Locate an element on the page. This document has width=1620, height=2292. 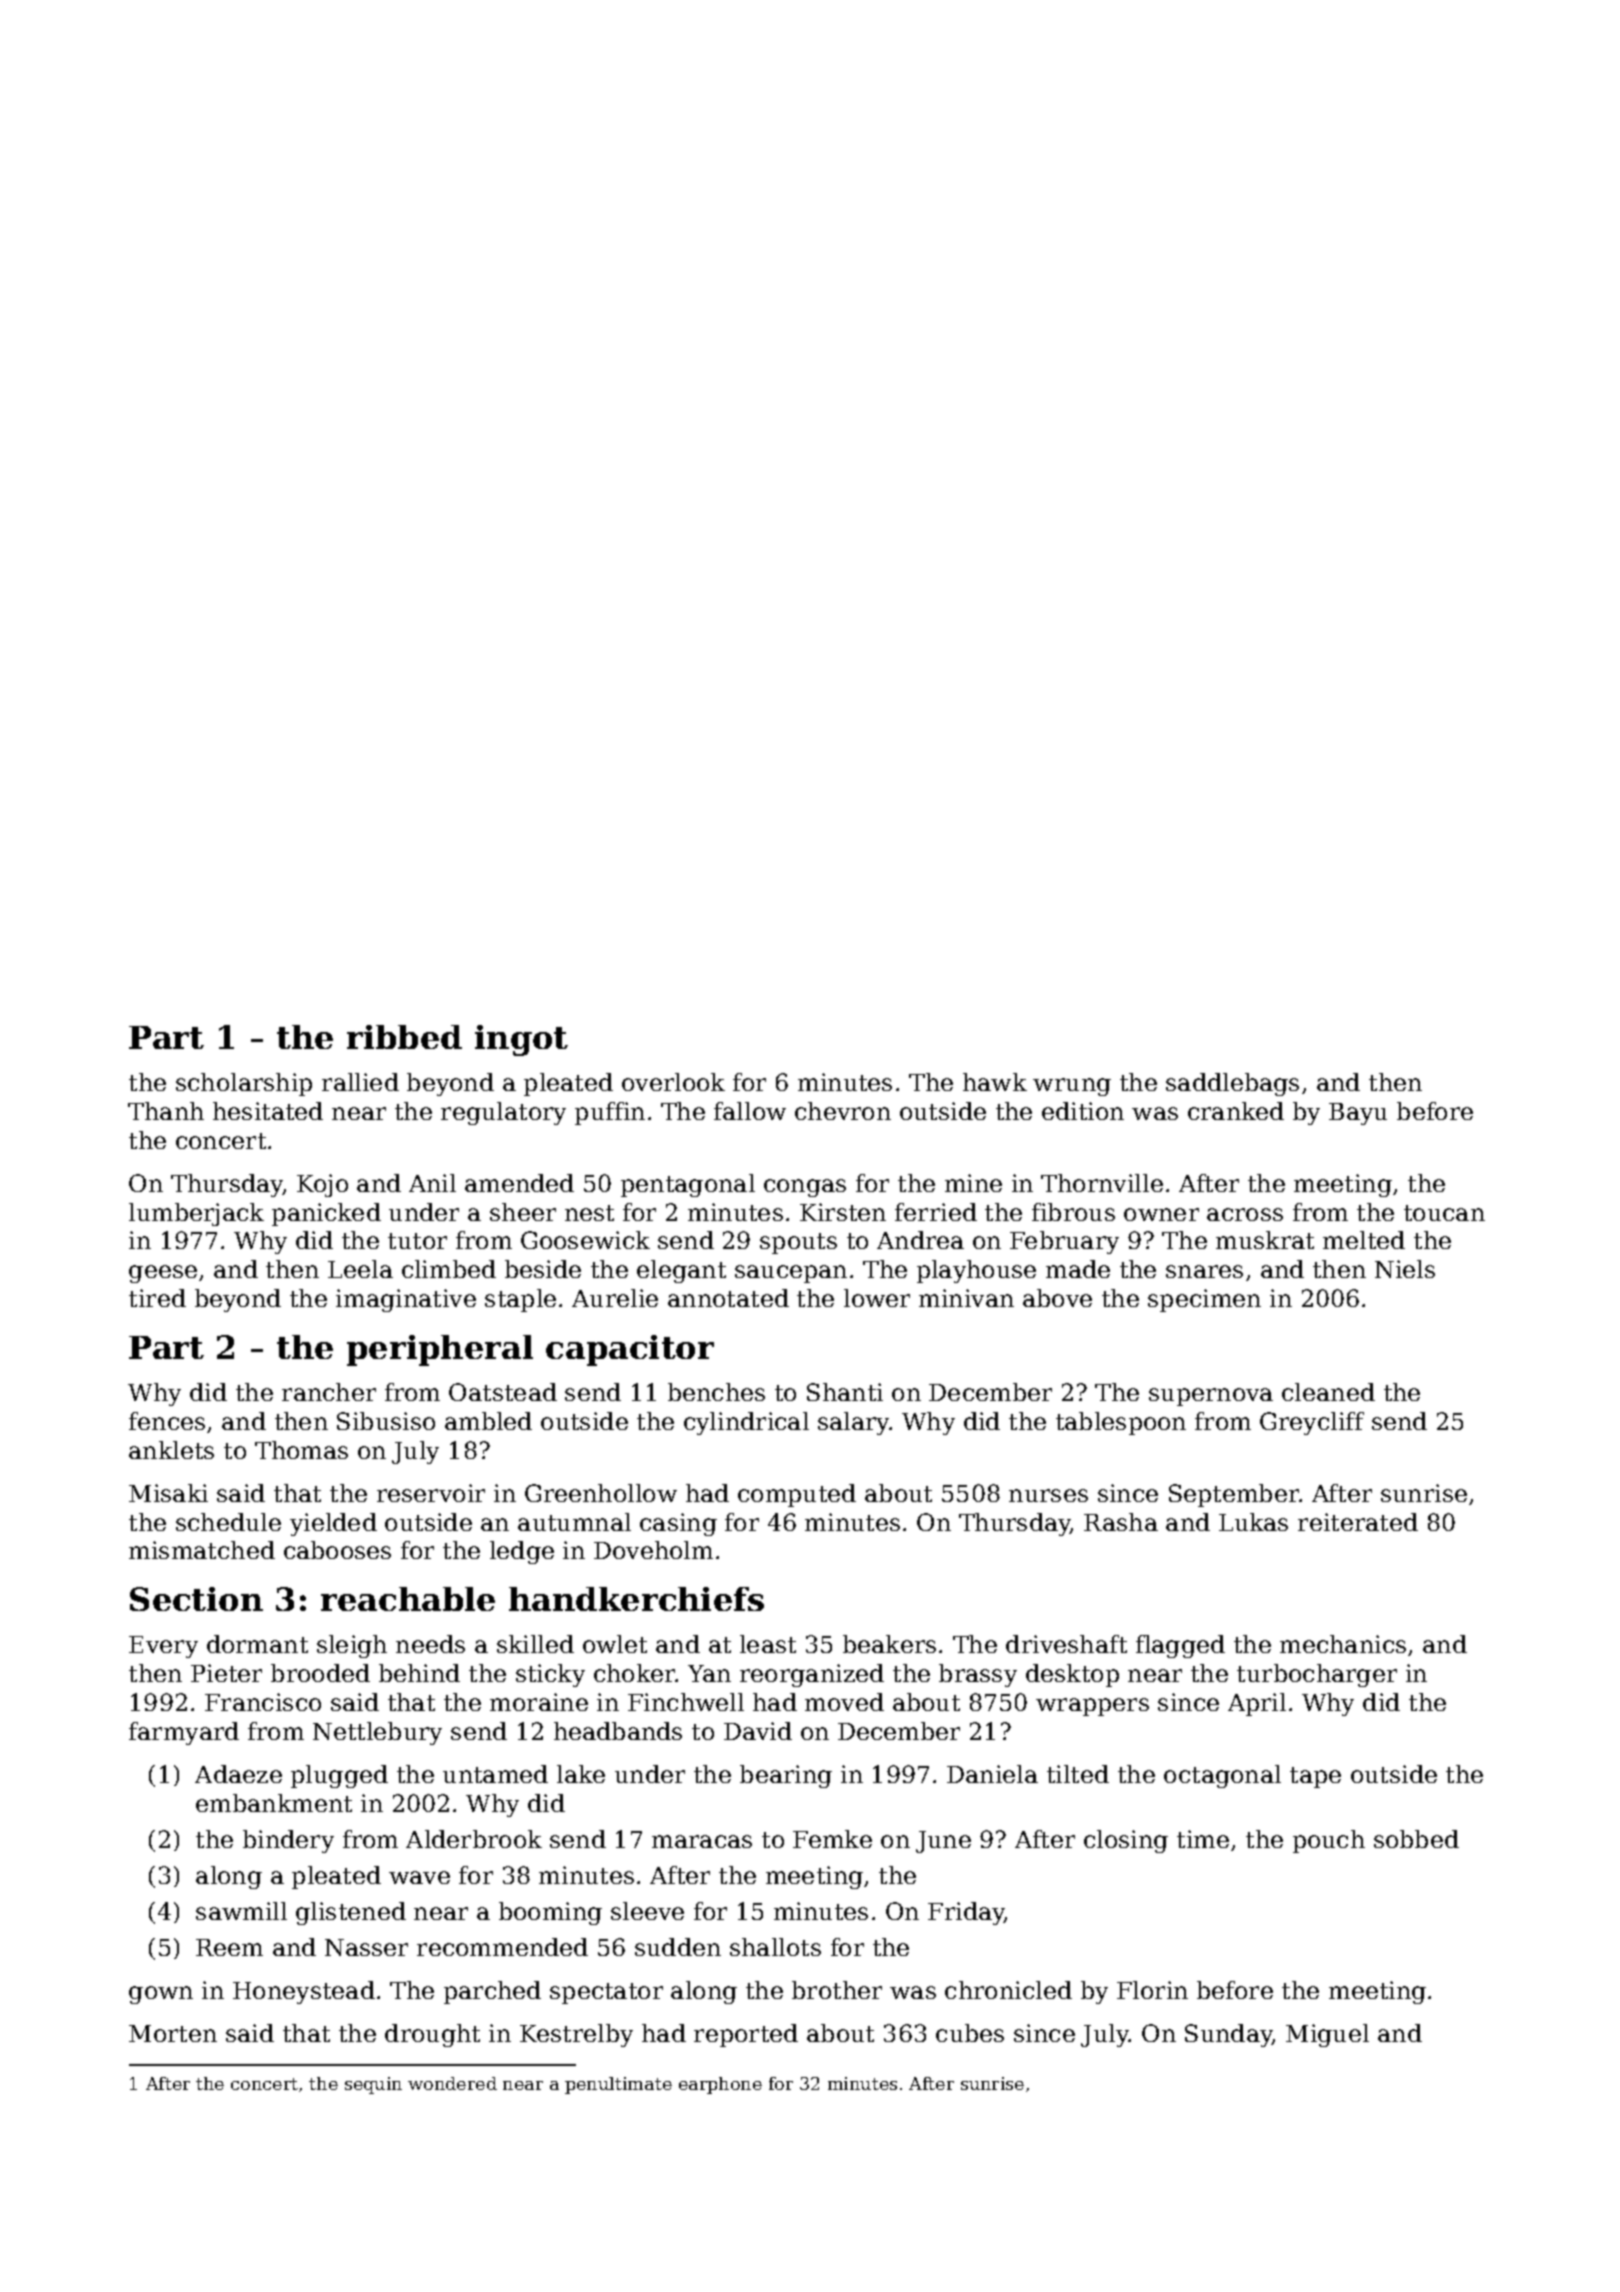
Alderbrook is located at coordinates (474, 1839).
